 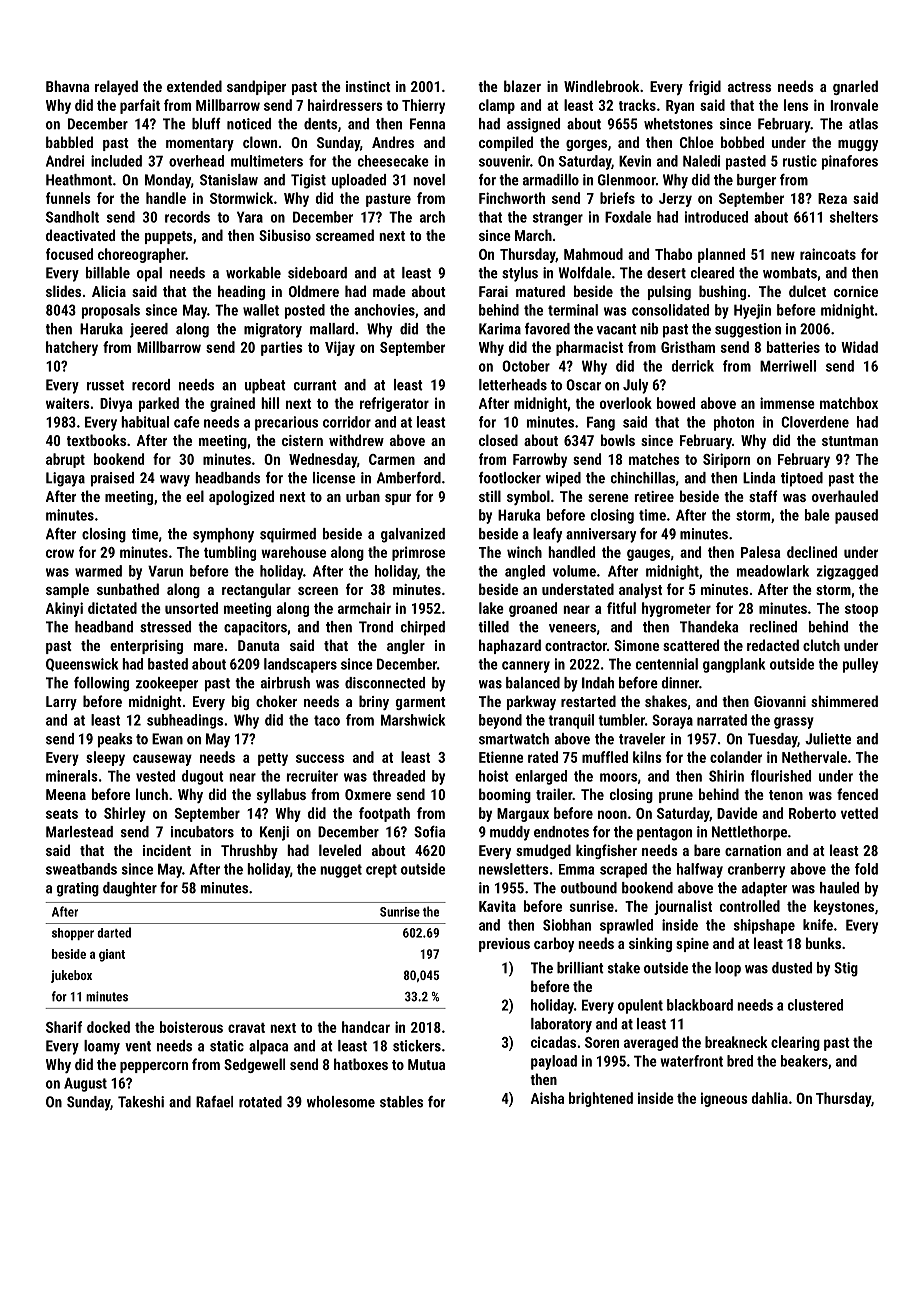 I want to click on hygrometer, so click(x=676, y=609).
